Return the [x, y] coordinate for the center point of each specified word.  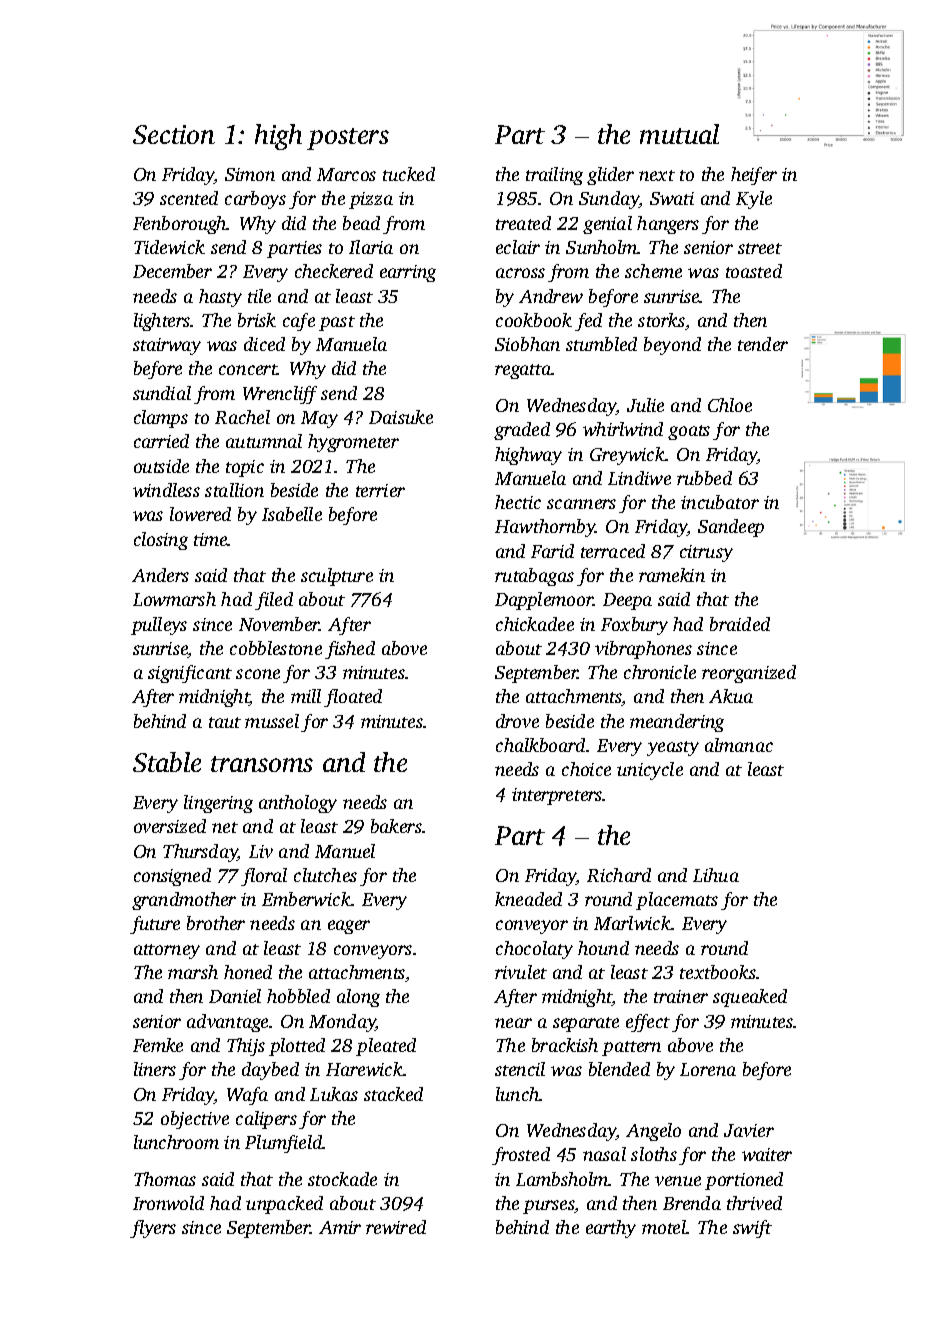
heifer [754, 176]
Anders [160, 575]
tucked [409, 174]
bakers [396, 826]
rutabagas [534, 577]
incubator [720, 502]
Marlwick [632, 923]
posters [348, 139]
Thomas [165, 1179]
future [155, 925]
